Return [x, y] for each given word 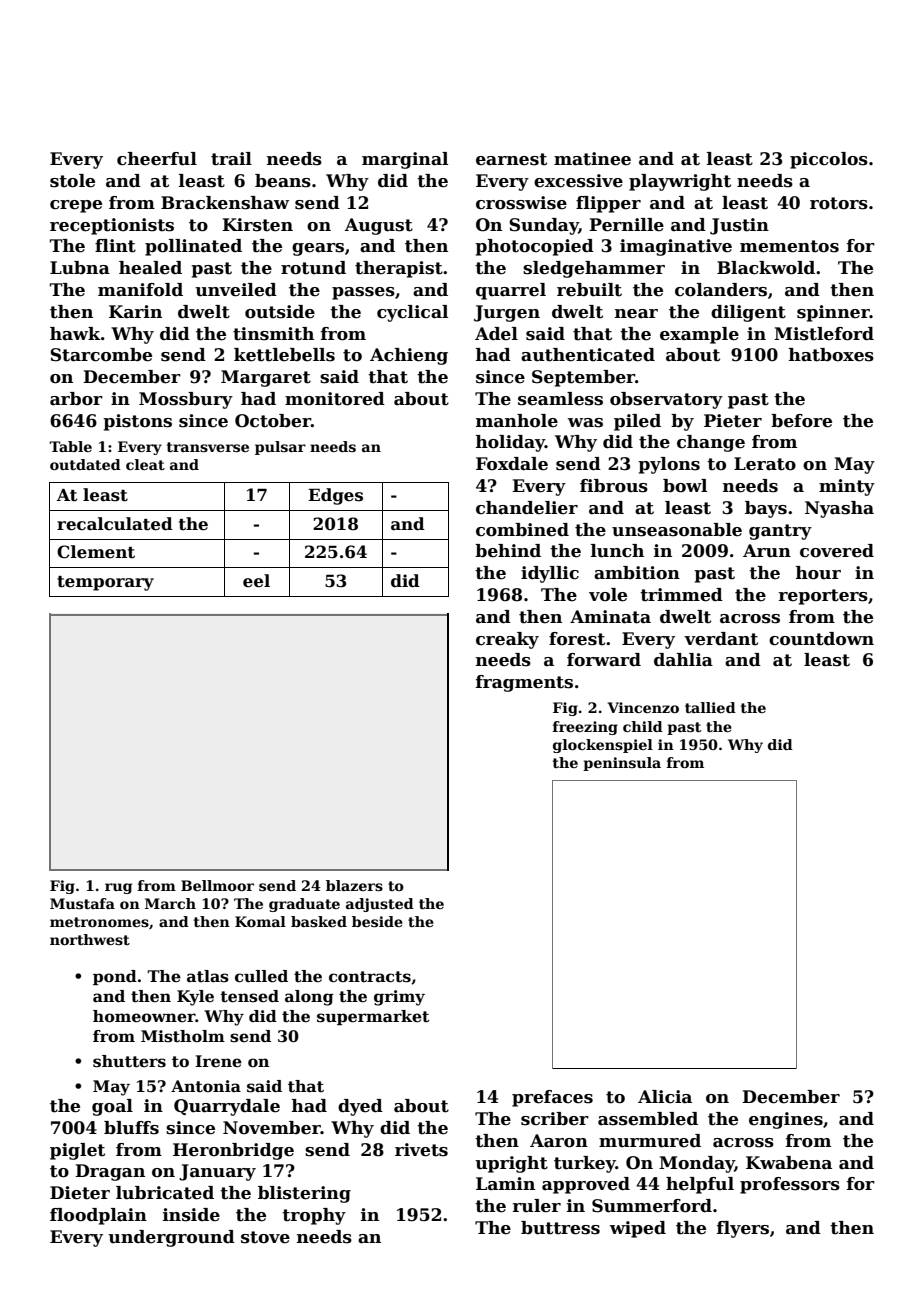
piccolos [829, 160]
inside [191, 1215]
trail [231, 159]
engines [786, 1120]
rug [118, 888]
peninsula [622, 764]
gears [318, 249]
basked [319, 921]
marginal [405, 160]
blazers [354, 885]
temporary [105, 583]
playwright [680, 182]
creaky [507, 640]
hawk [75, 334]
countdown [821, 639]
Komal [260, 921]
